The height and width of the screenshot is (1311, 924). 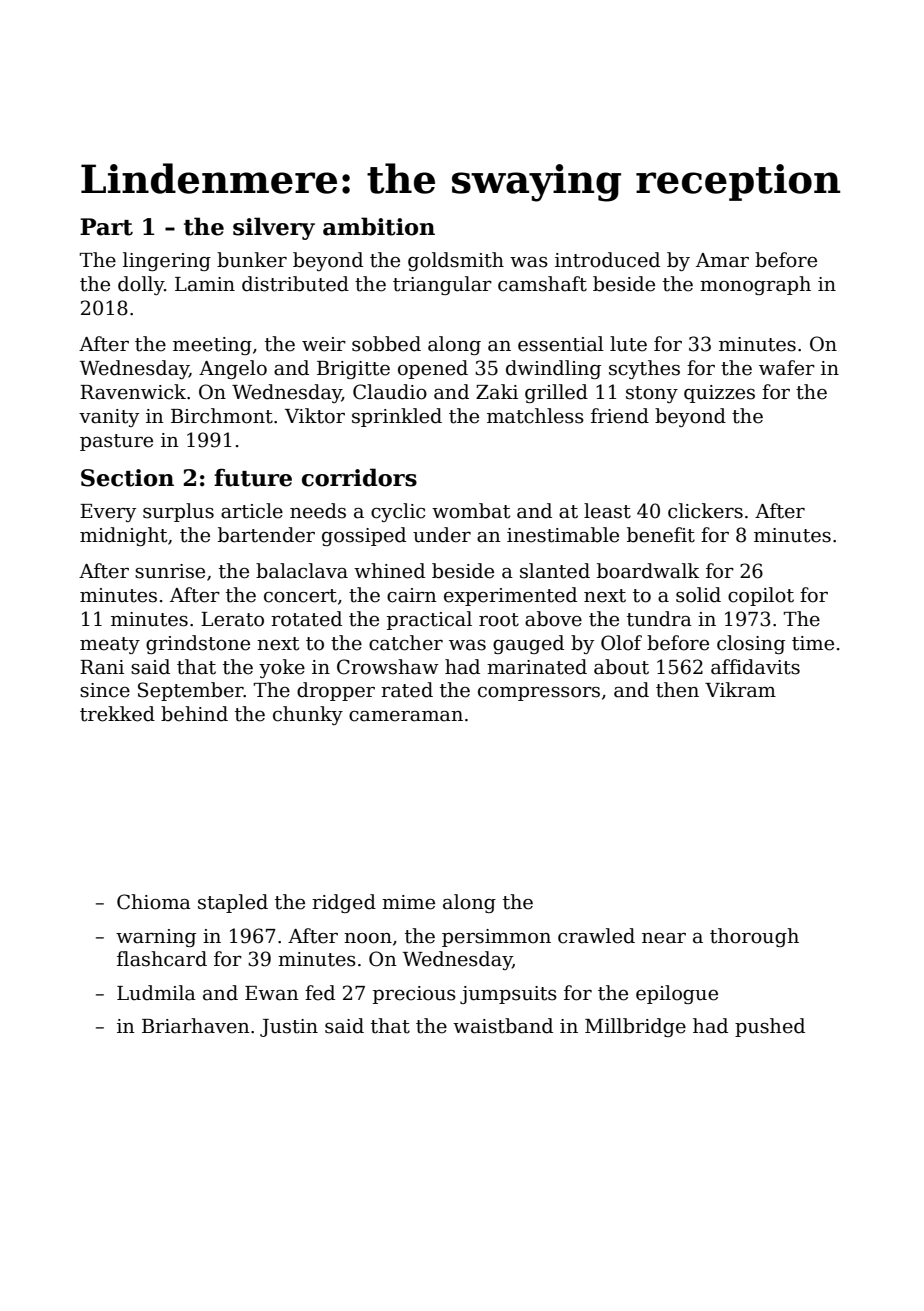 I want to click on Amar, so click(x=722, y=260).
